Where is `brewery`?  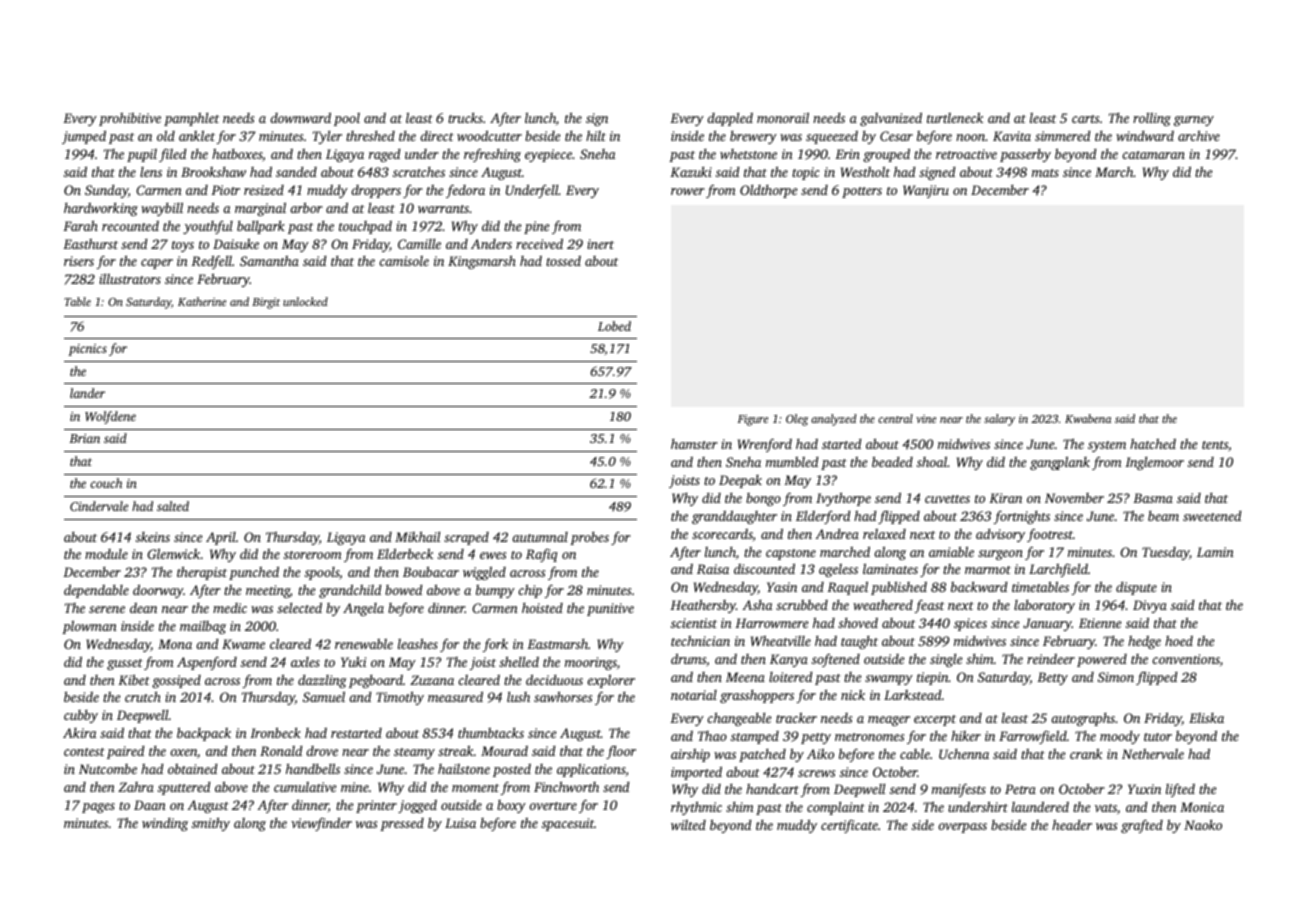
brewery is located at coordinates (753, 137).
